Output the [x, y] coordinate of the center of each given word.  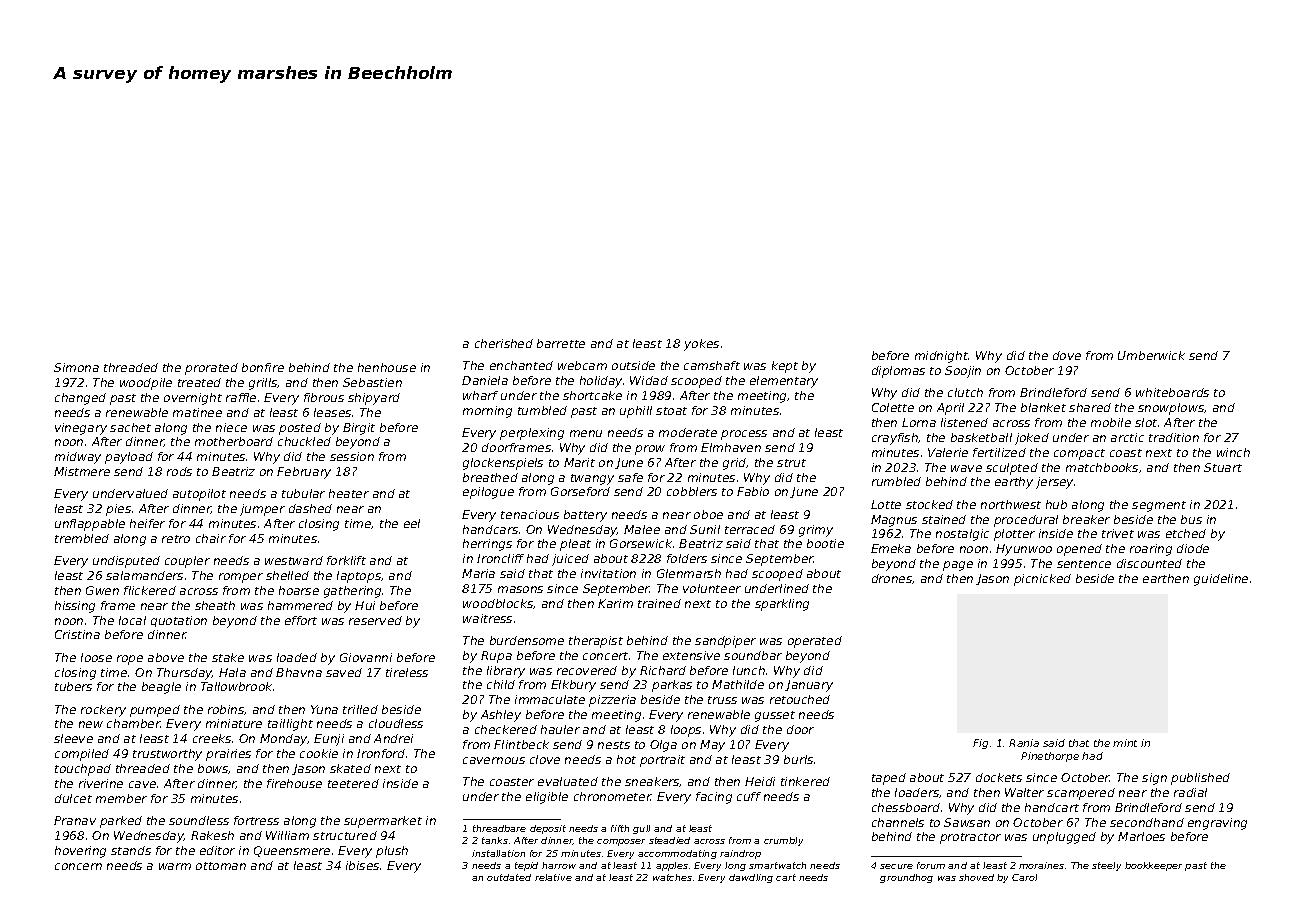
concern [78, 866]
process [744, 435]
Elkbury [573, 686]
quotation [179, 621]
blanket [1043, 407]
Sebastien [372, 382]
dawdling [751, 878]
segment [1159, 506]
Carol [1024, 877]
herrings [487, 545]
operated [815, 642]
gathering [352, 592]
